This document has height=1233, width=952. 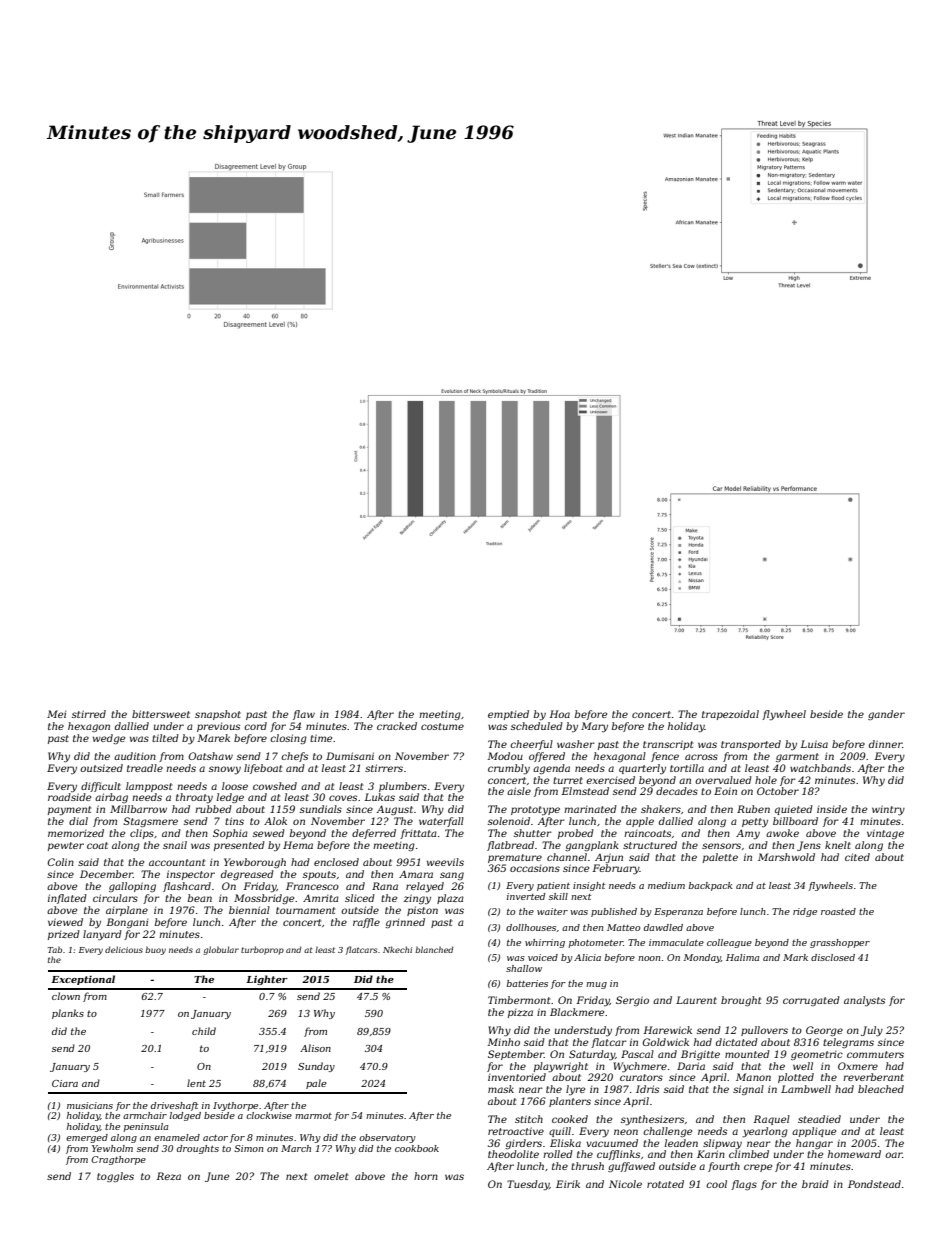 I want to click on delicious, so click(x=124, y=949).
